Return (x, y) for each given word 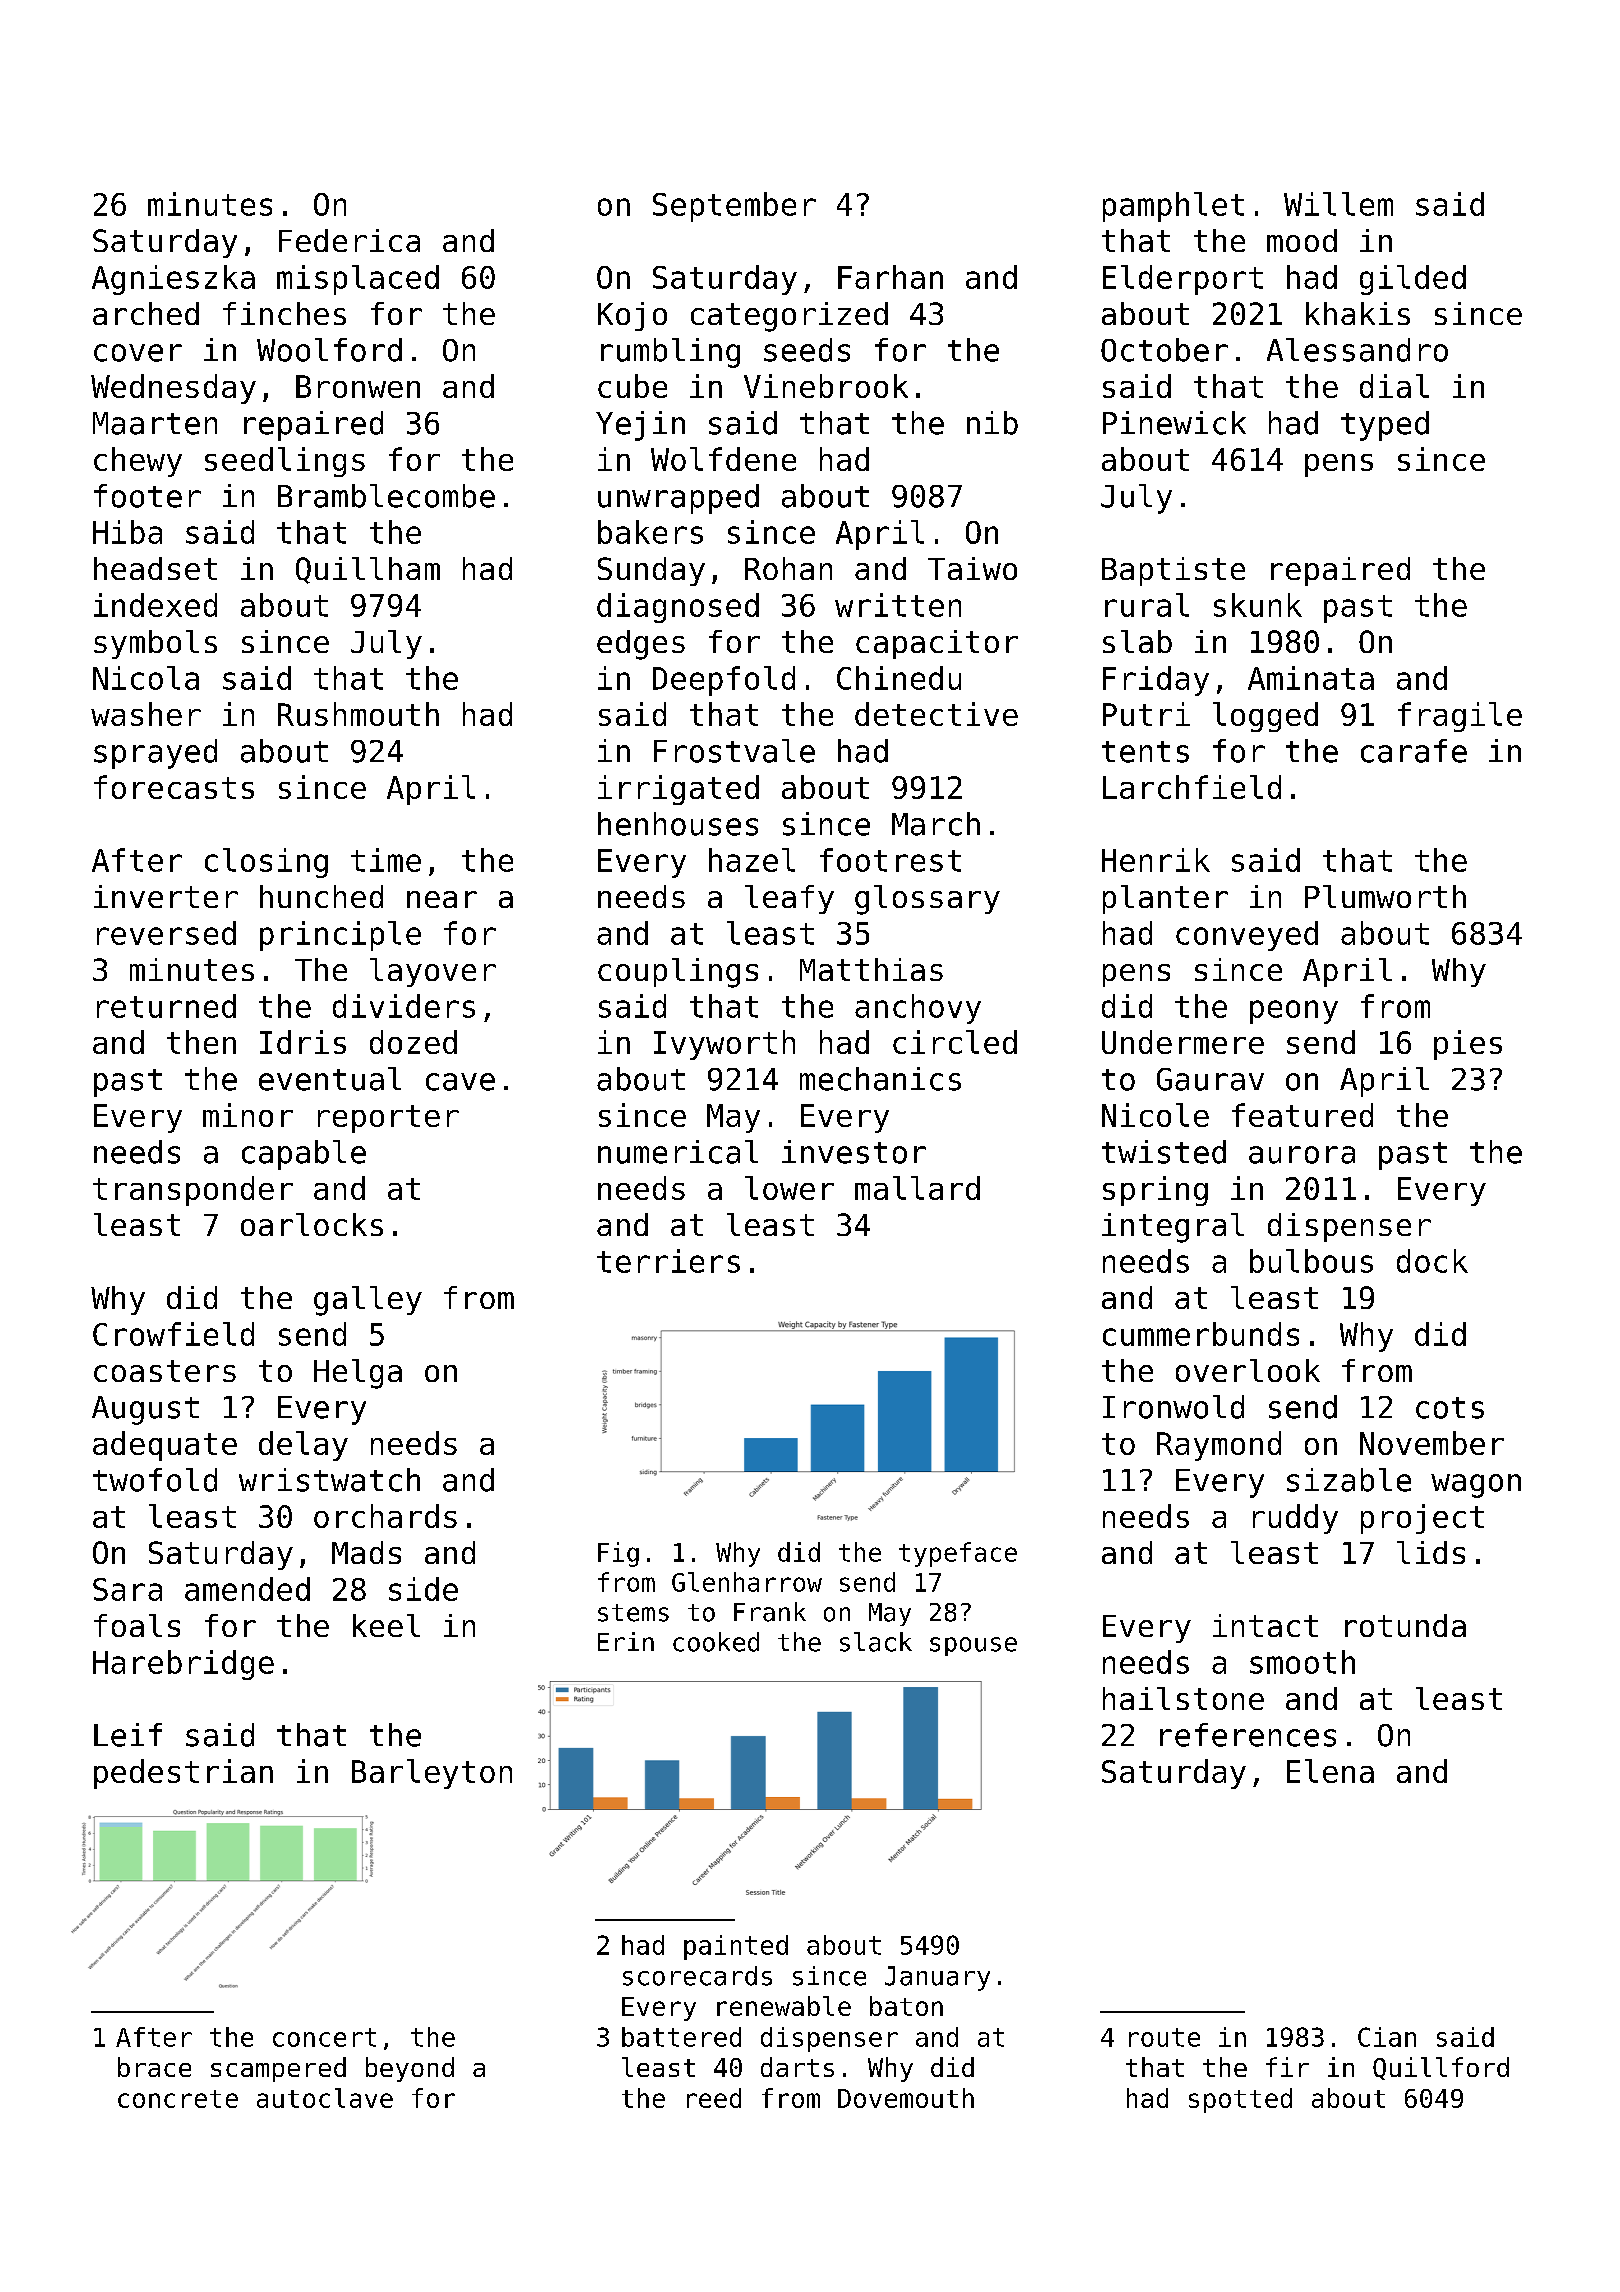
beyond (410, 2069)
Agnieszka (173, 280)
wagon (1476, 1486)
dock (1432, 1261)
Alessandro (1357, 350)
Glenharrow (747, 1582)
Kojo (632, 316)
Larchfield (1192, 787)
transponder (193, 1191)
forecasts (174, 787)
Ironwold (1173, 1407)
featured (1302, 1115)
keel (386, 1625)
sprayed (155, 754)
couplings (678, 973)
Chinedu (899, 678)
